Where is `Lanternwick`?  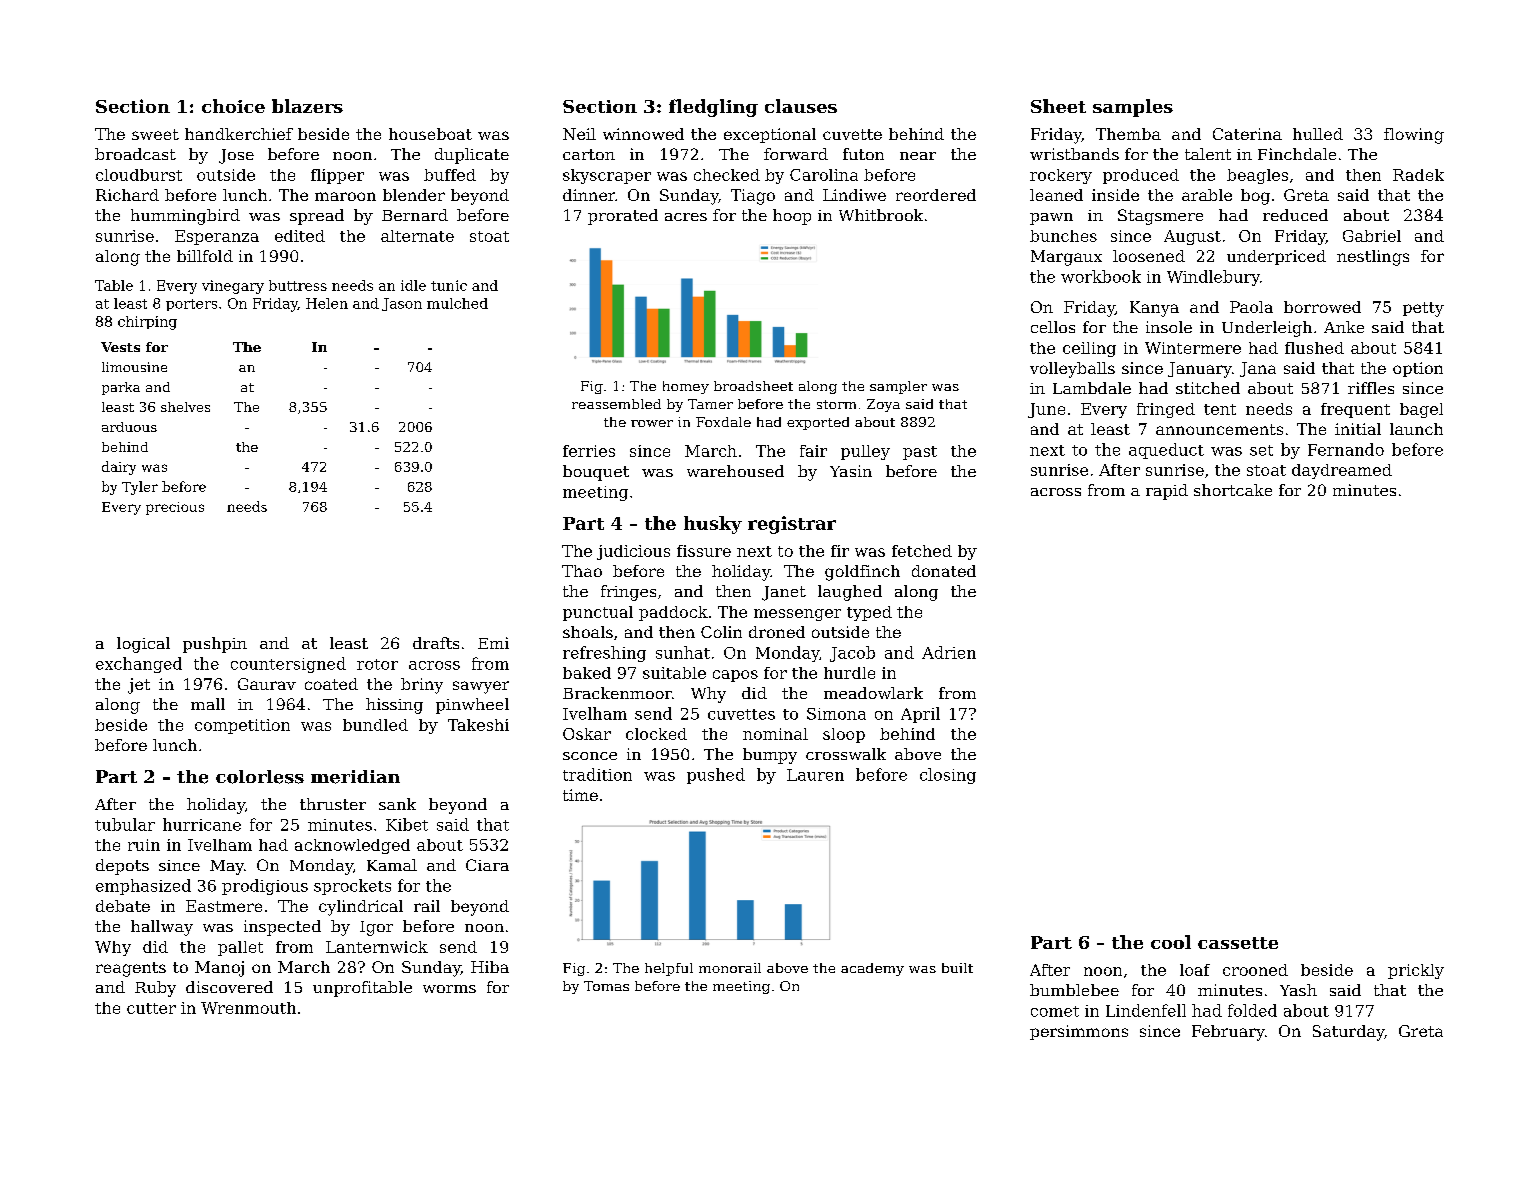
Lanternwick is located at coordinates (377, 947).
